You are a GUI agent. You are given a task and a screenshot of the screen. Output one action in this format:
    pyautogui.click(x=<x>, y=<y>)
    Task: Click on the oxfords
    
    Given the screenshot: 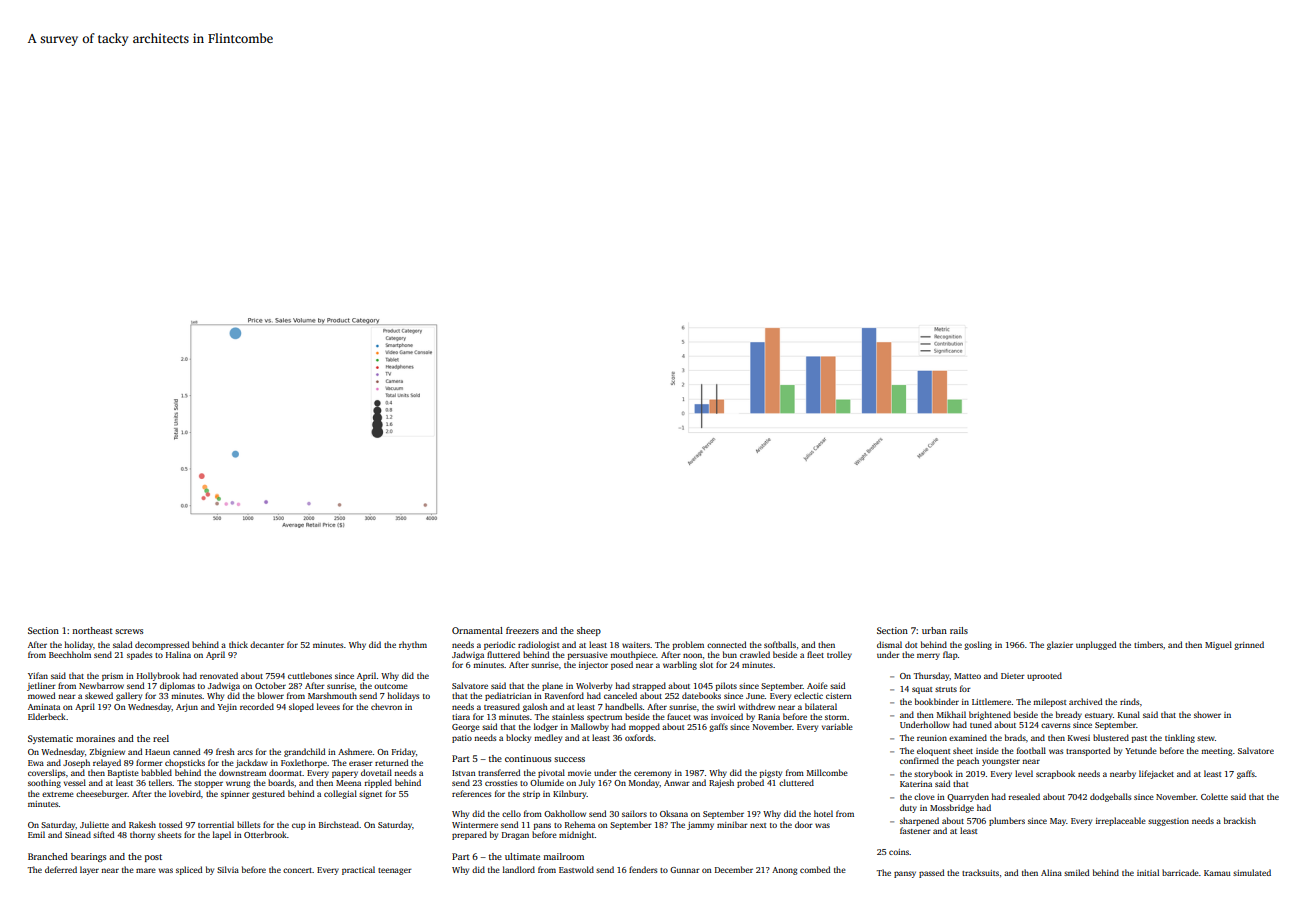 What is the action you would take?
    pyautogui.click(x=639, y=737)
